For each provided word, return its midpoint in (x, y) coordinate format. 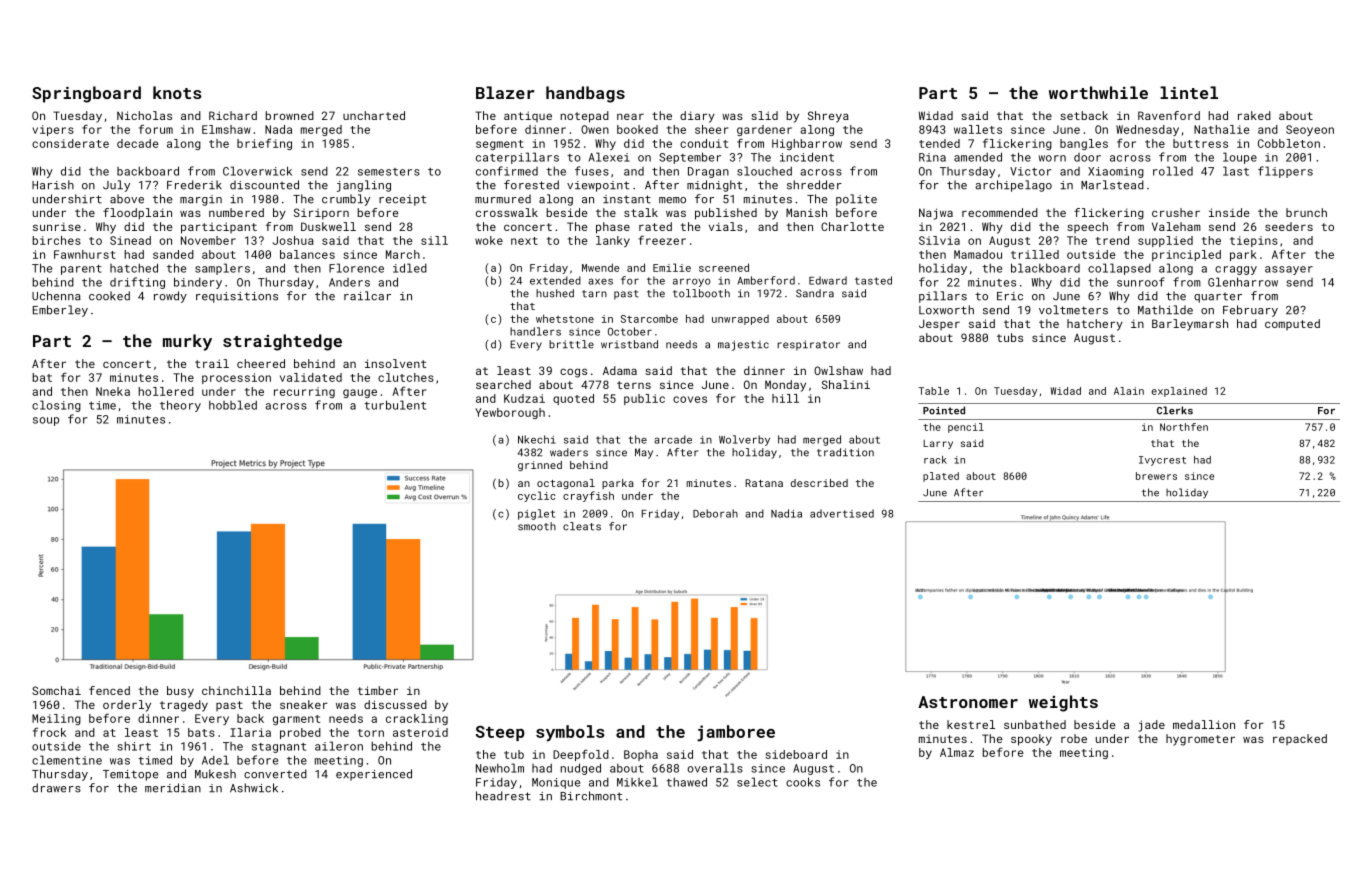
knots (177, 92)
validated (311, 377)
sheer (711, 129)
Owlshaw (838, 370)
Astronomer (968, 702)
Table (934, 391)
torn (371, 733)
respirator (808, 345)
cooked (109, 296)
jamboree (736, 733)
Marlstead (1112, 185)
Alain (1129, 391)
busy (180, 692)
